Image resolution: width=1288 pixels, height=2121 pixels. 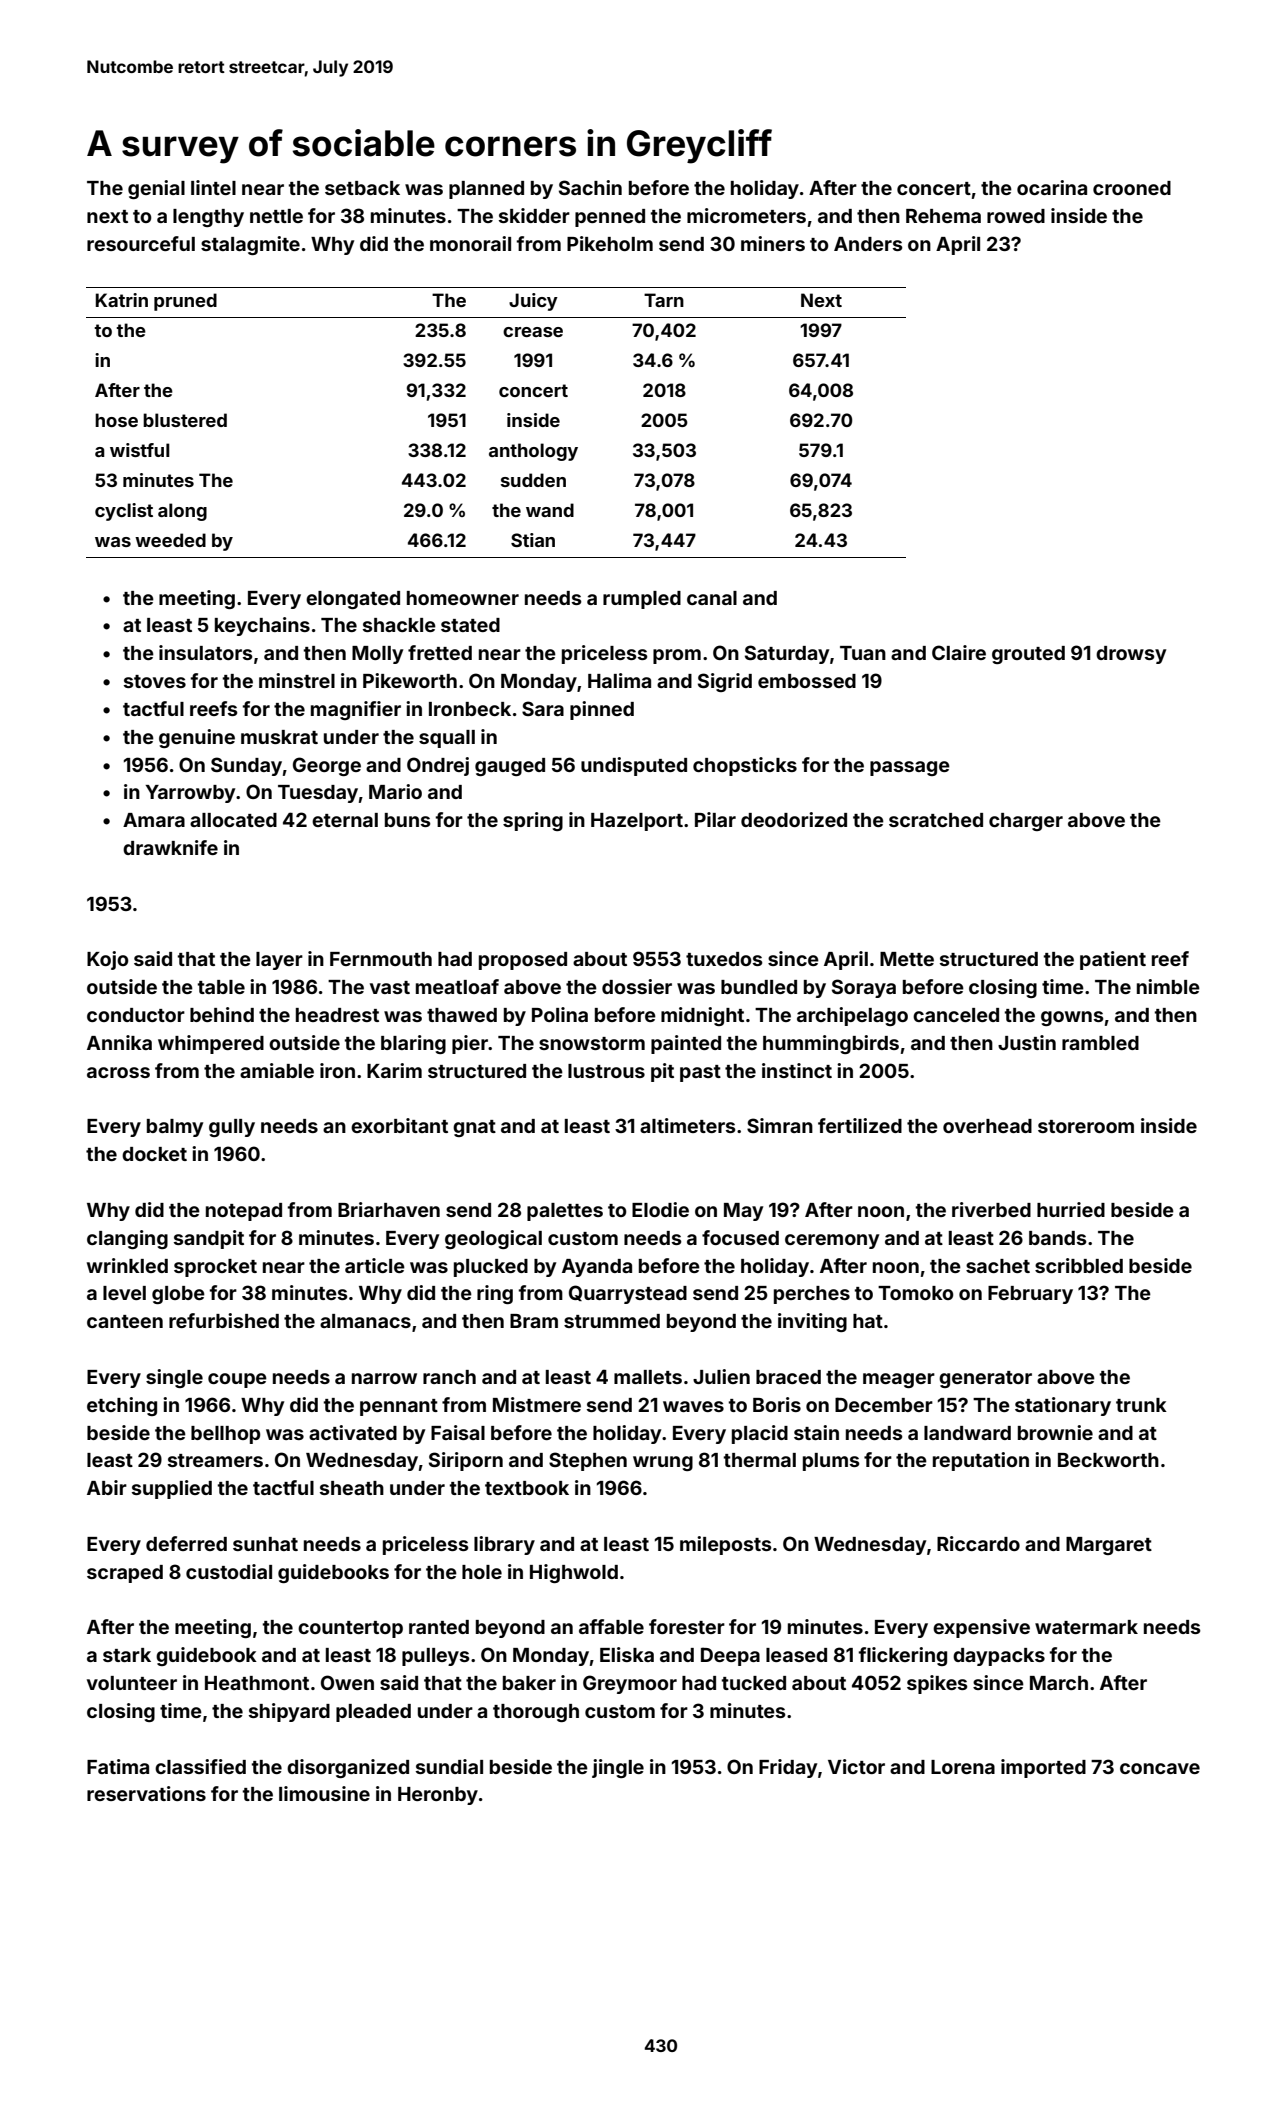 I want to click on scratched, so click(x=936, y=820).
